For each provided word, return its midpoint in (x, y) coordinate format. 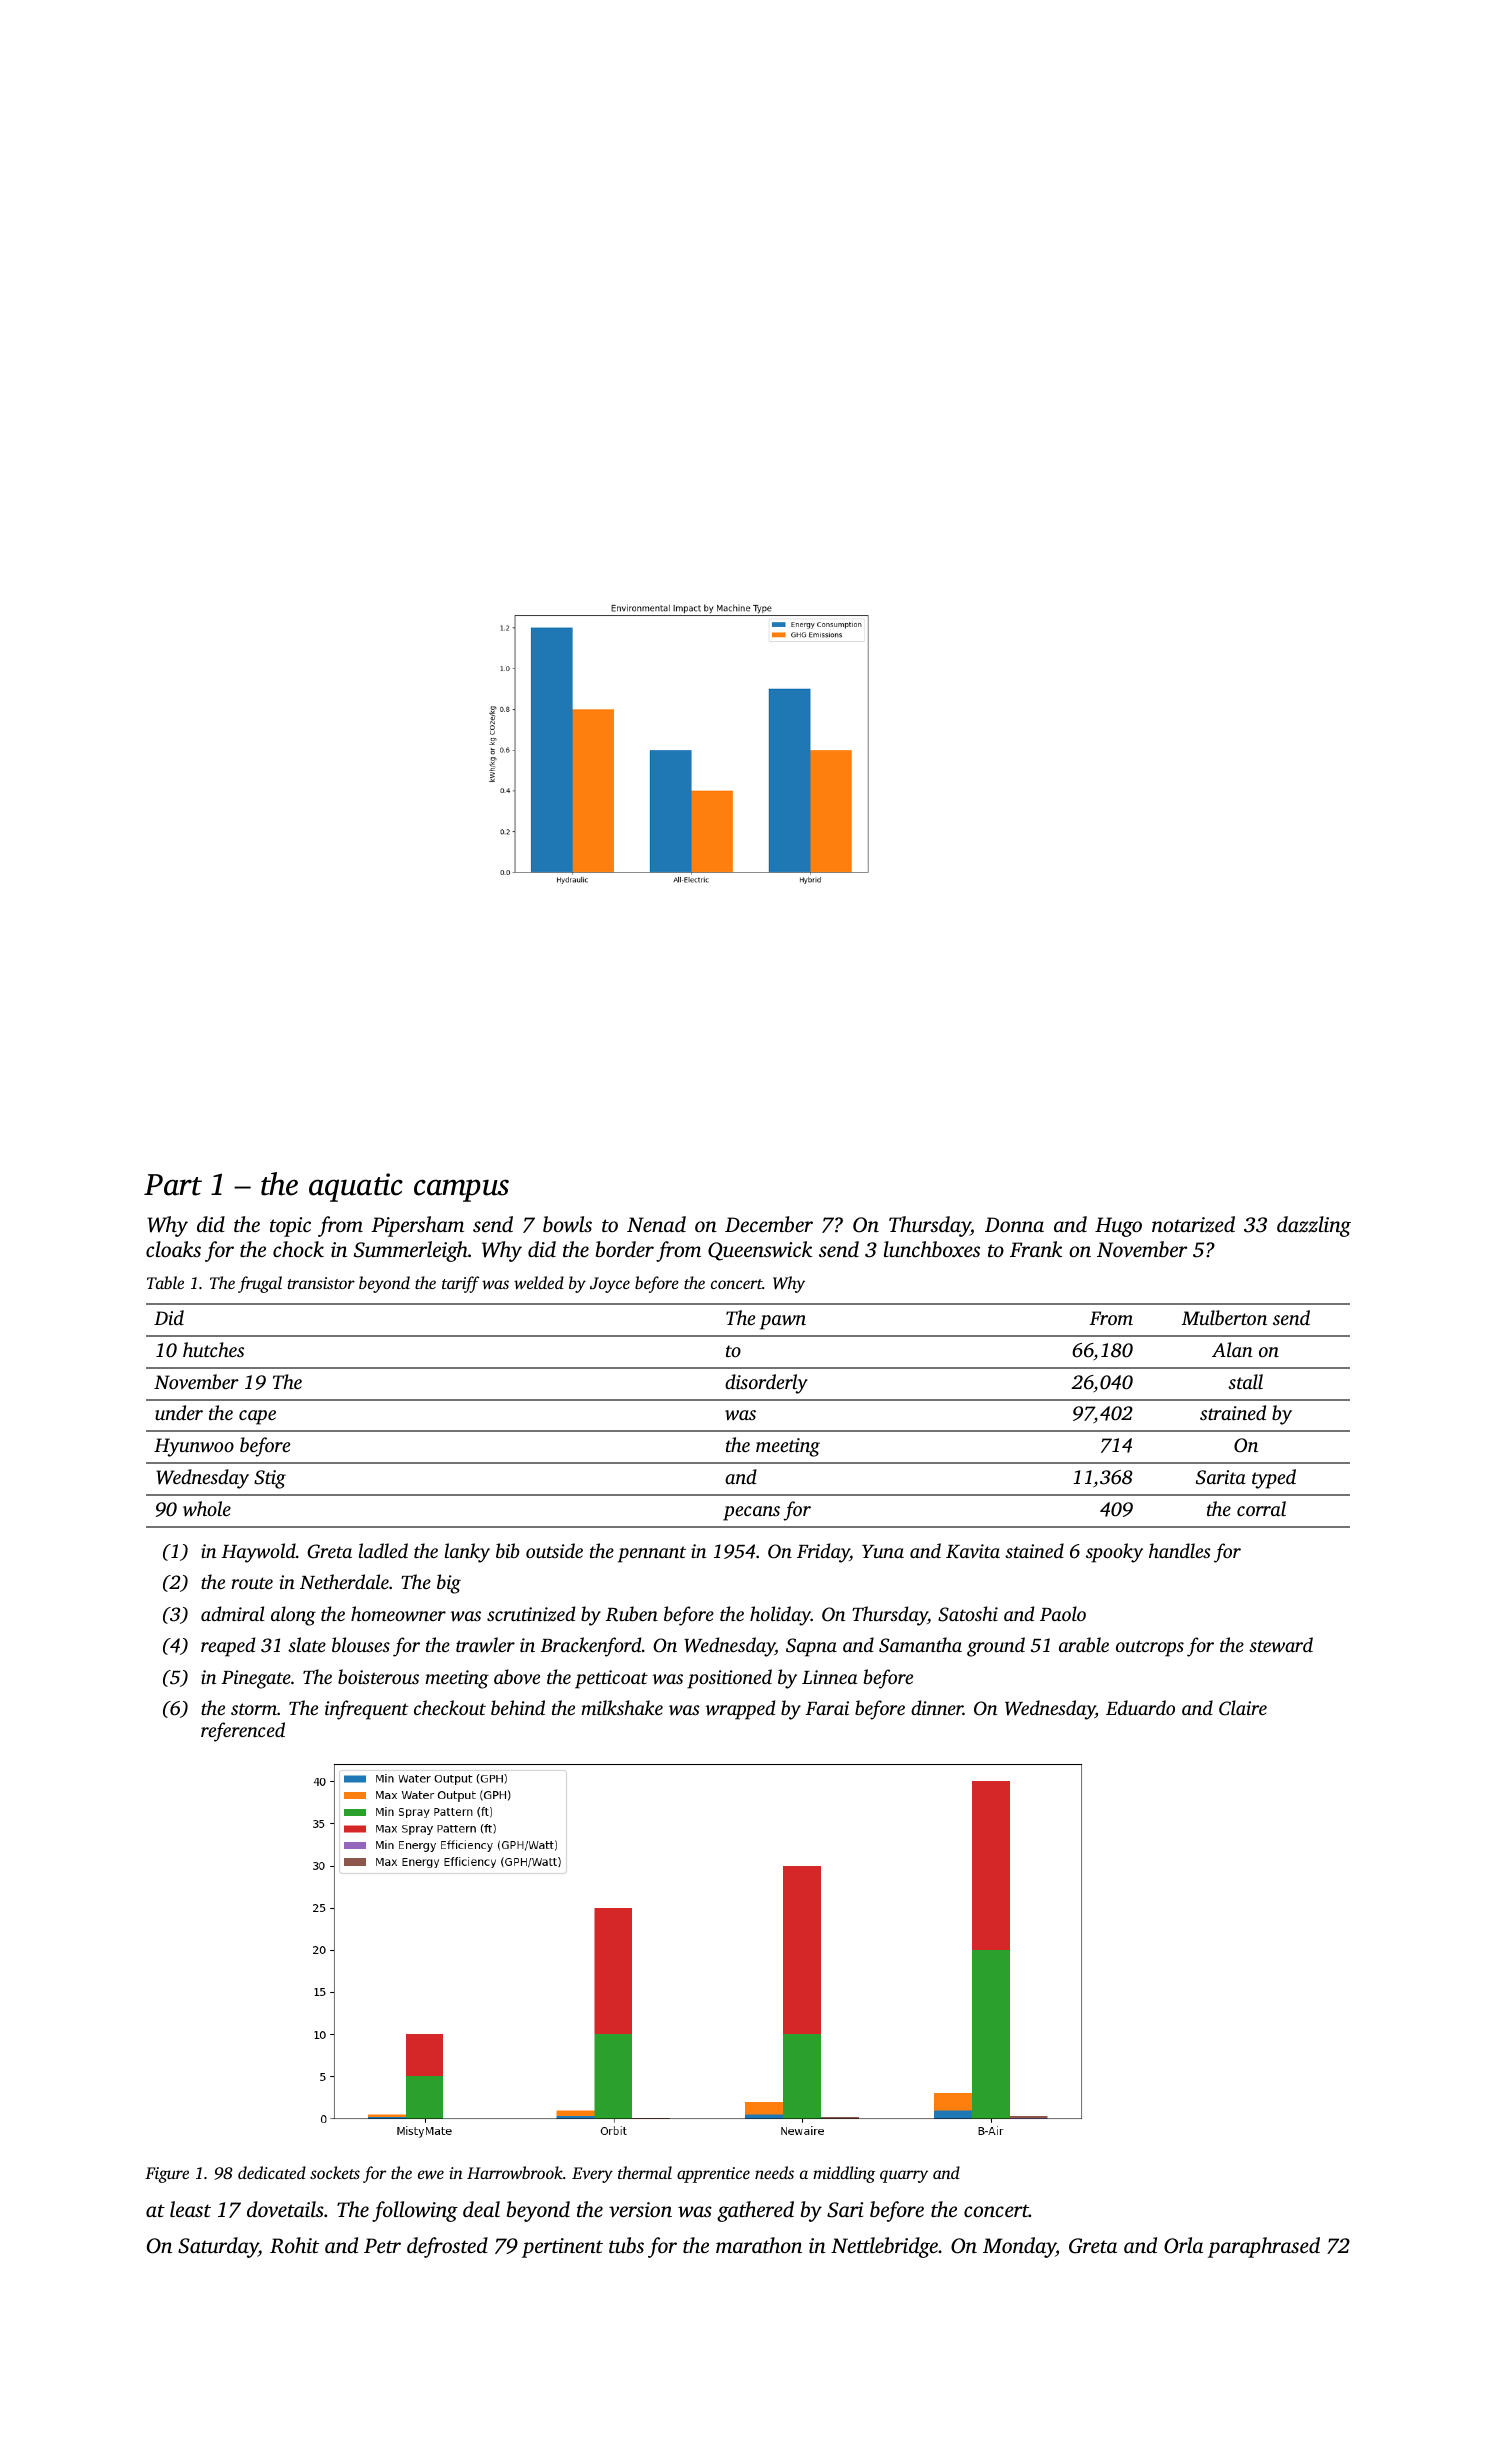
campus (461, 1190)
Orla (1183, 2245)
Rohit (294, 2245)
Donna (1014, 1224)
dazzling (1314, 1226)
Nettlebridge (884, 2247)
